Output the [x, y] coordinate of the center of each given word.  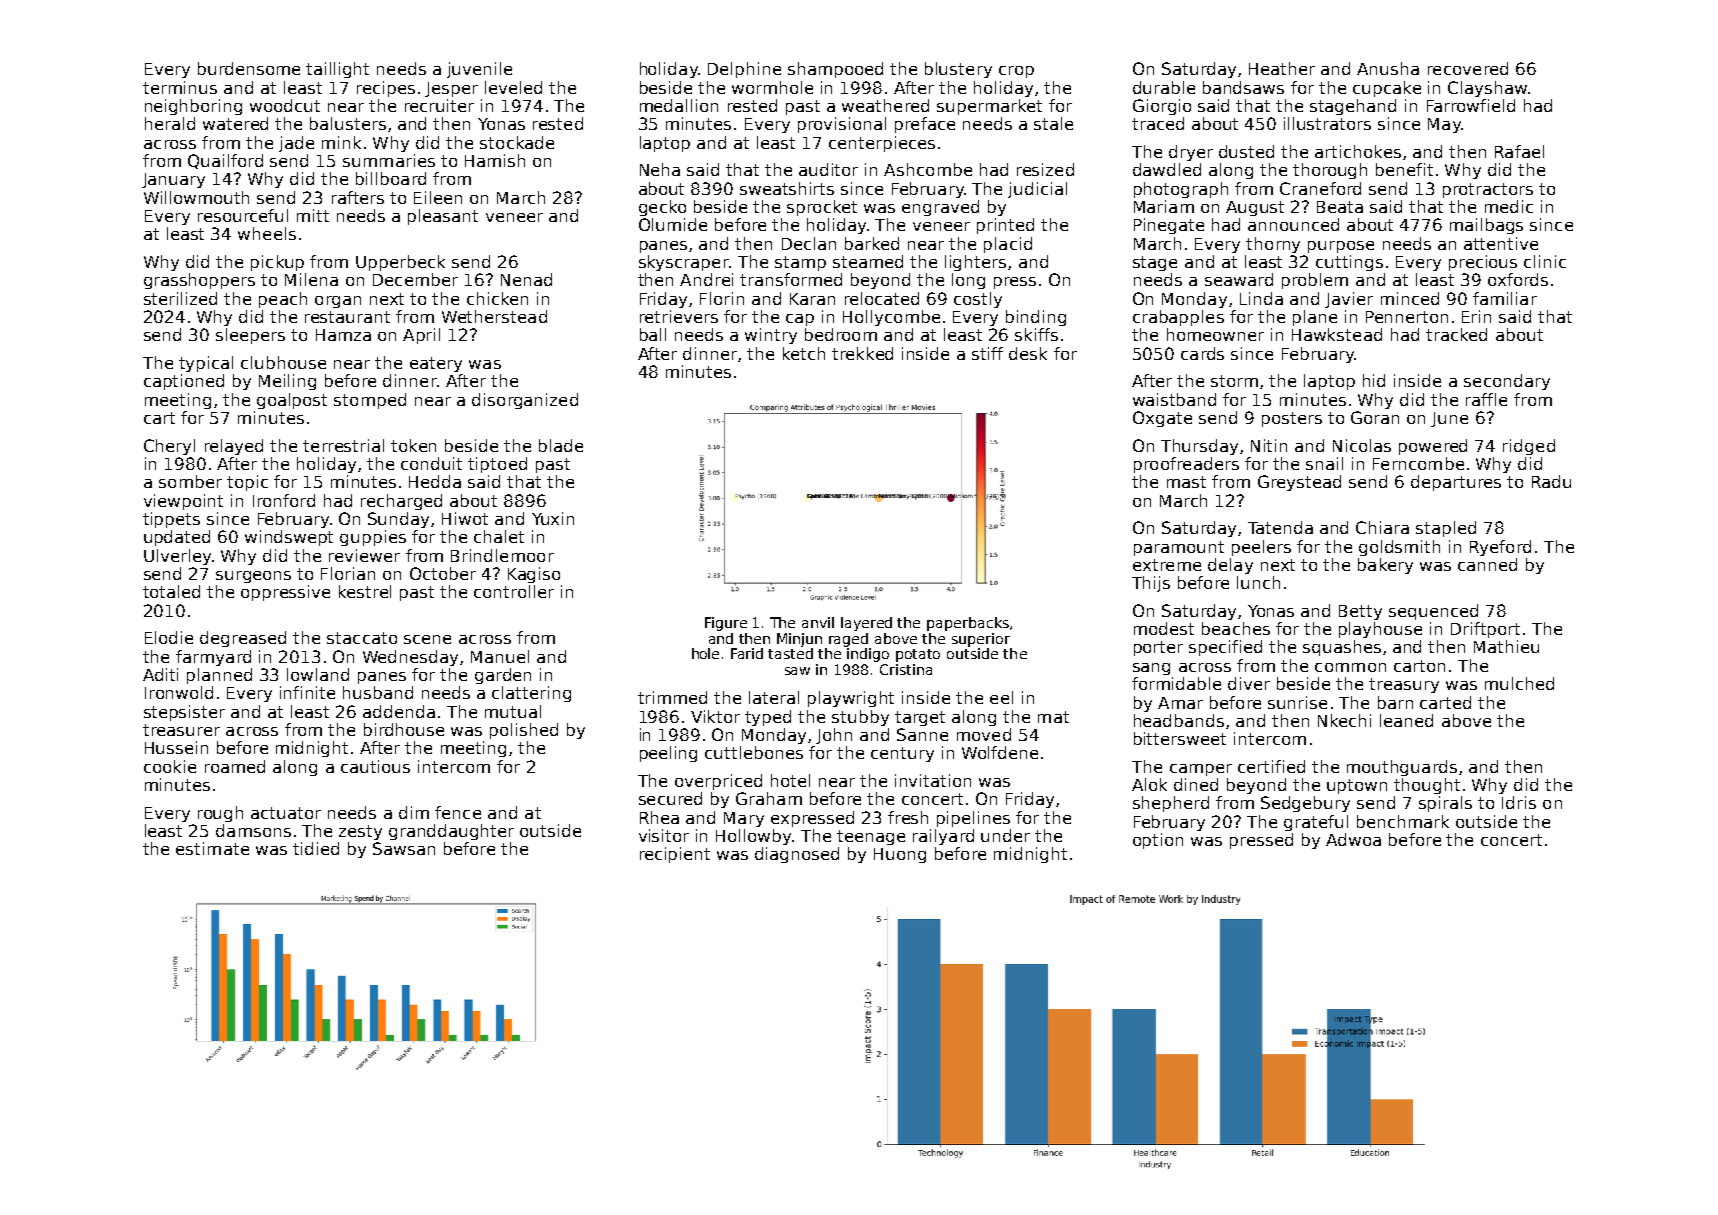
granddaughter [451, 832]
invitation [933, 780]
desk [1028, 353]
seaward [1239, 279]
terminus [180, 87]
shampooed [835, 70]
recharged [401, 502]
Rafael [1519, 151]
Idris [1519, 802]
